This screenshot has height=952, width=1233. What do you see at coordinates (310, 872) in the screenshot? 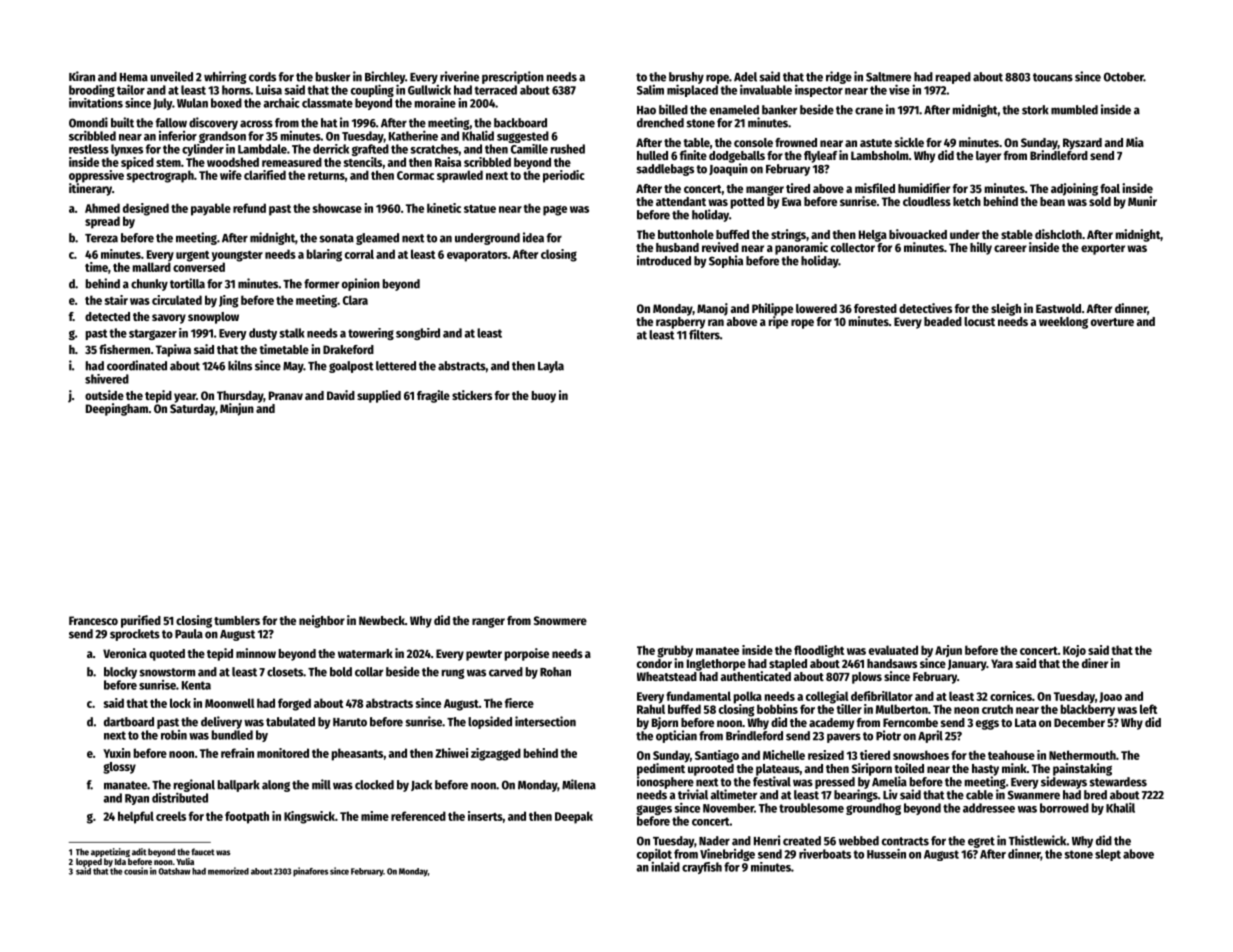
I see `pinafores` at bounding box center [310, 872].
